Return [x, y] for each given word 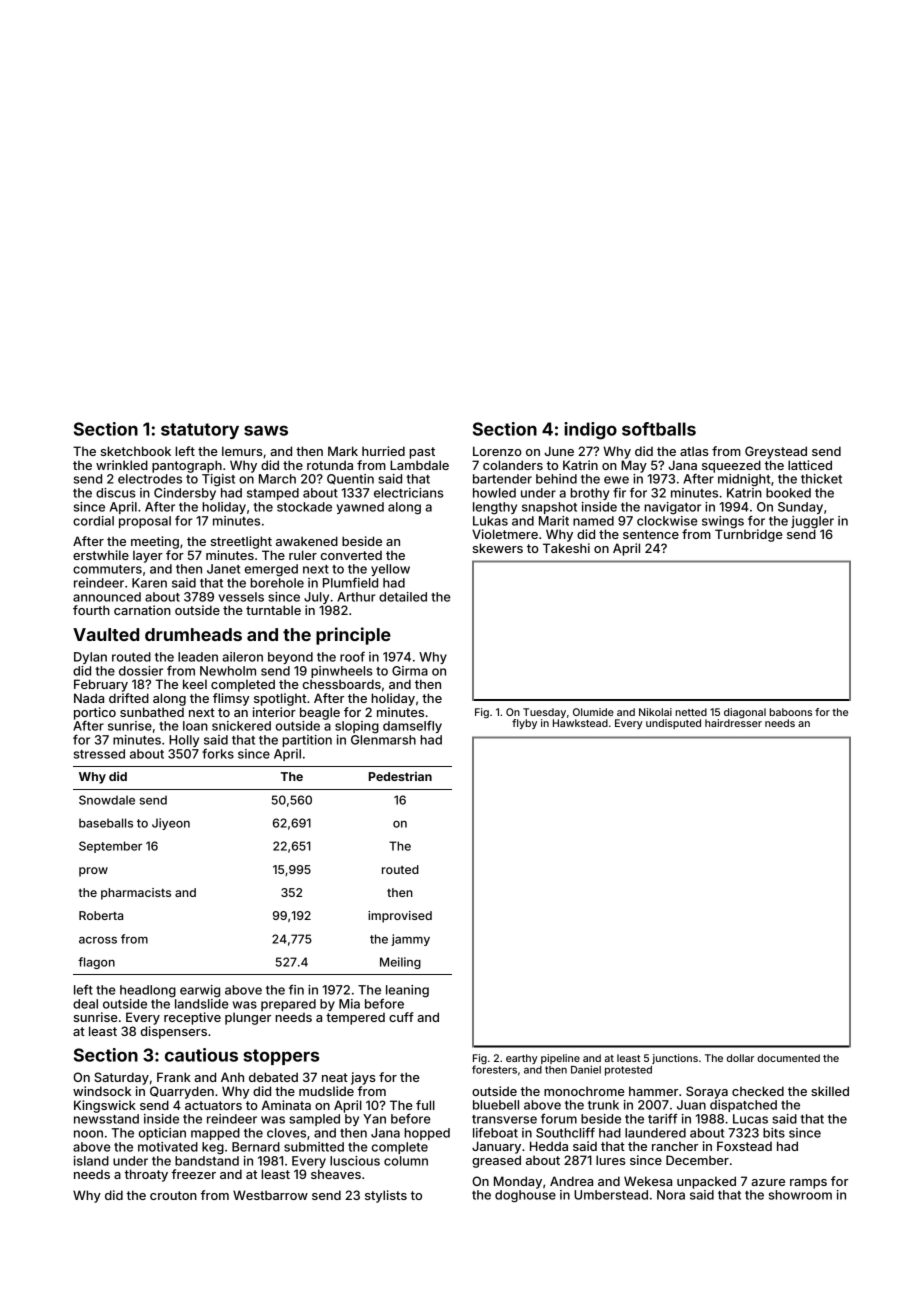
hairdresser [733, 723]
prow [93, 872]
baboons [790, 712]
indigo [590, 431]
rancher [675, 1146]
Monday [518, 1182]
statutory [200, 431]
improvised [400, 917]
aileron [242, 657]
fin [296, 990]
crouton [173, 1195]
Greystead [776, 452]
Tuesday [544, 713]
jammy [410, 940]
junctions [675, 1059]
